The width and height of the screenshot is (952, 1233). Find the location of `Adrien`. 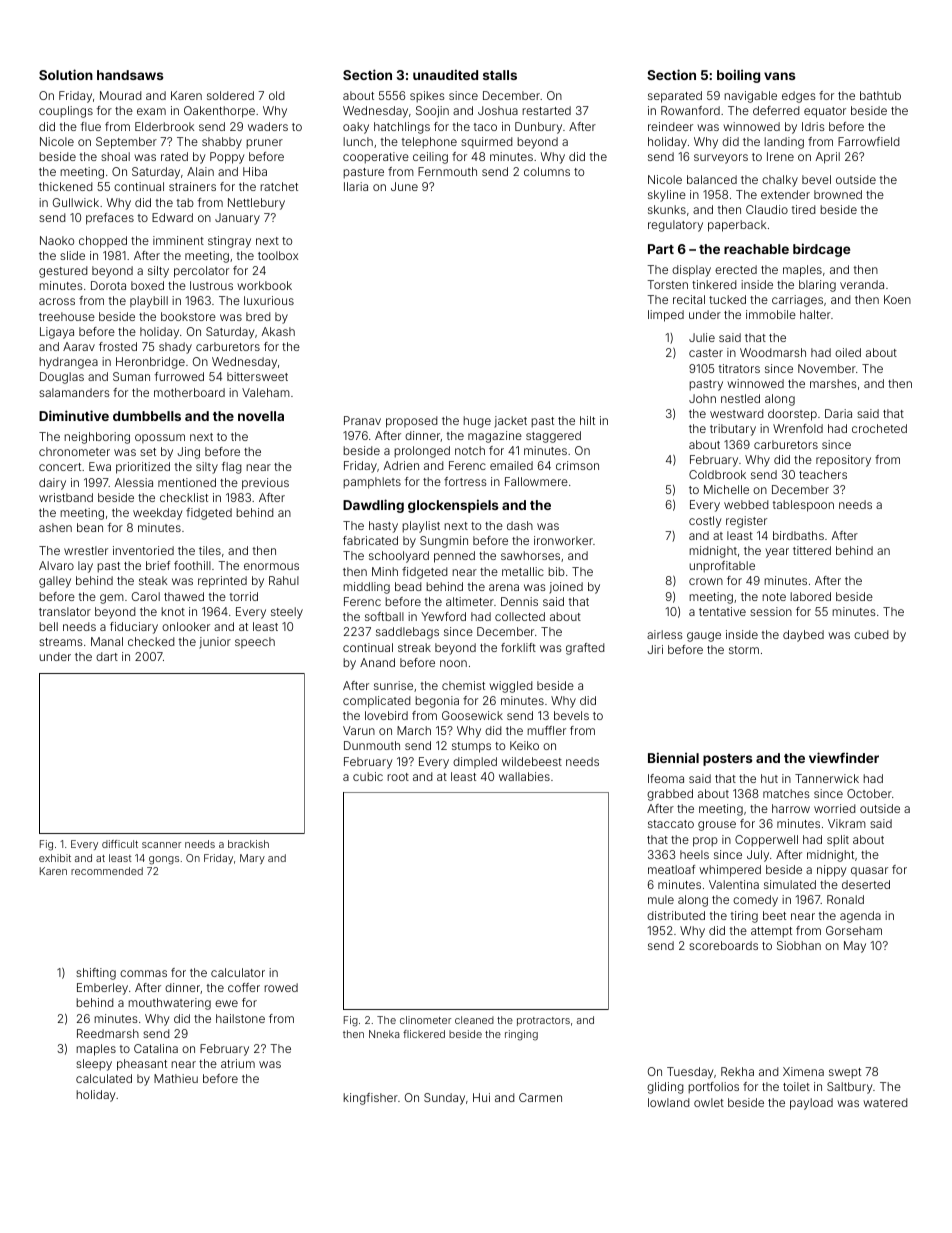

Adrien is located at coordinates (401, 465).
